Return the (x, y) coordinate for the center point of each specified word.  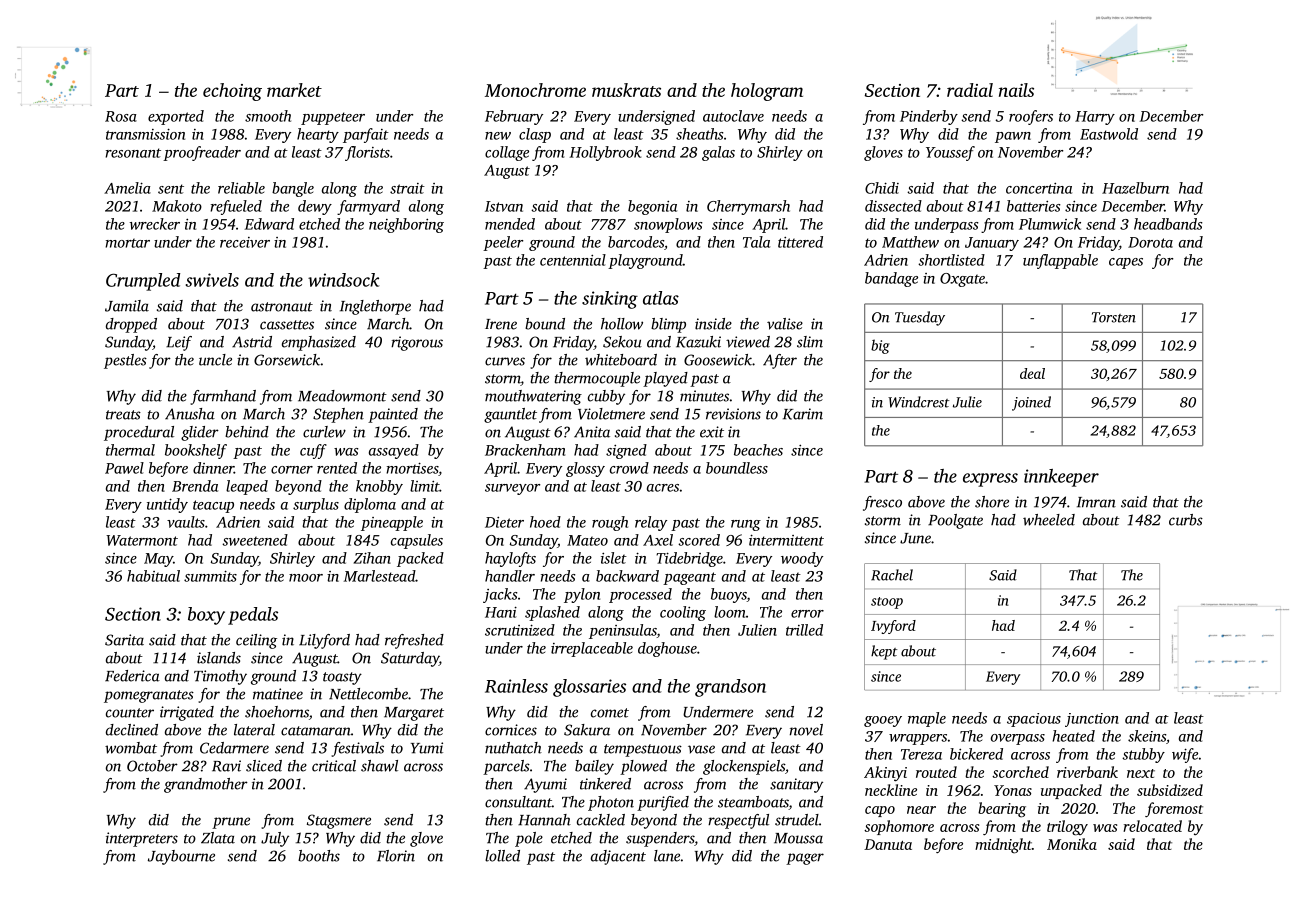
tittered (800, 242)
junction (1092, 720)
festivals (357, 749)
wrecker (155, 224)
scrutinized (520, 630)
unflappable (1060, 261)
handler (510, 576)
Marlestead (380, 576)
